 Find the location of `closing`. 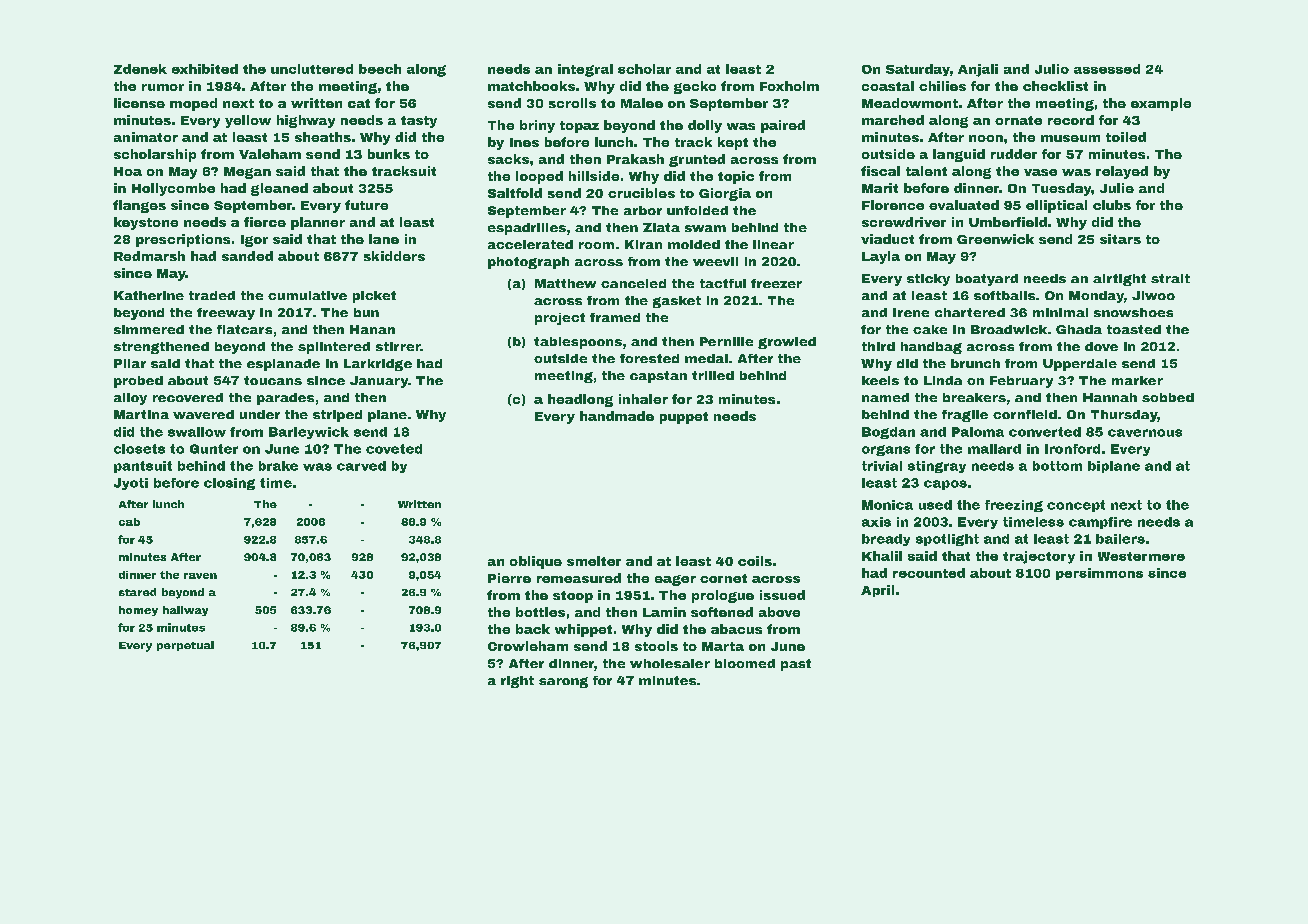

closing is located at coordinates (229, 484).
